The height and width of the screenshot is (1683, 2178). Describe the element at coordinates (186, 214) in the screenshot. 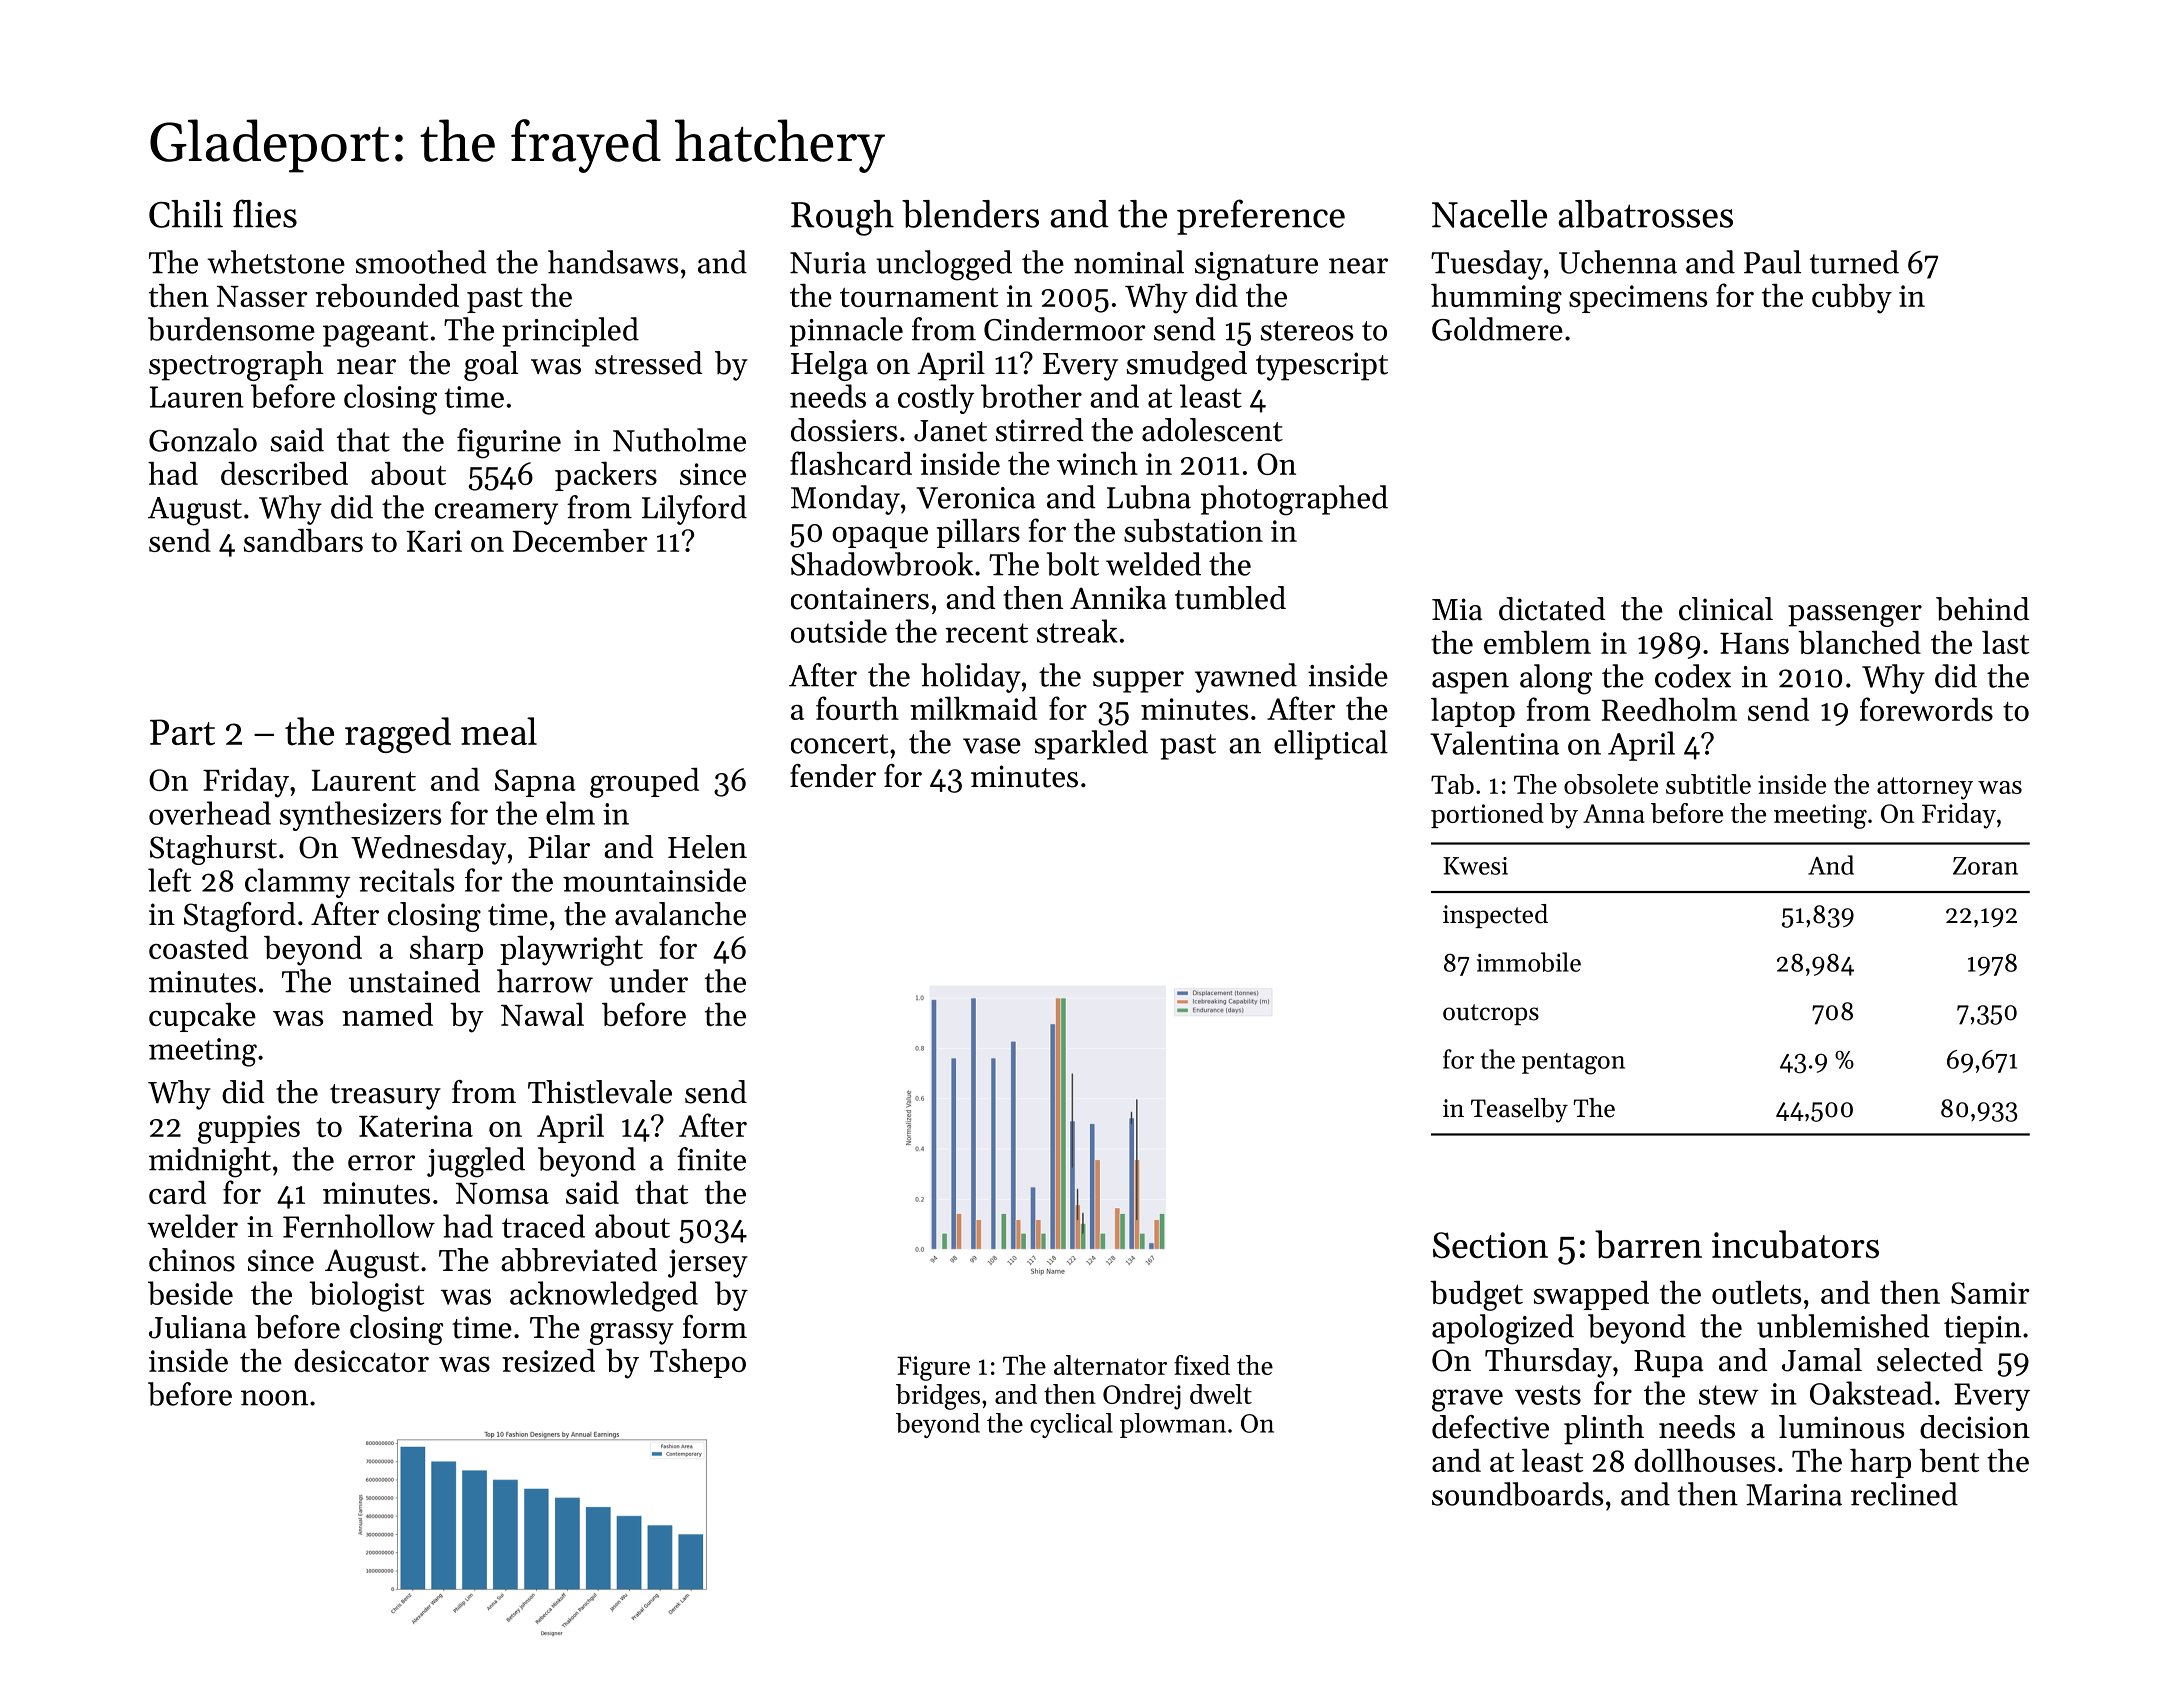

I see `Chili` at that location.
